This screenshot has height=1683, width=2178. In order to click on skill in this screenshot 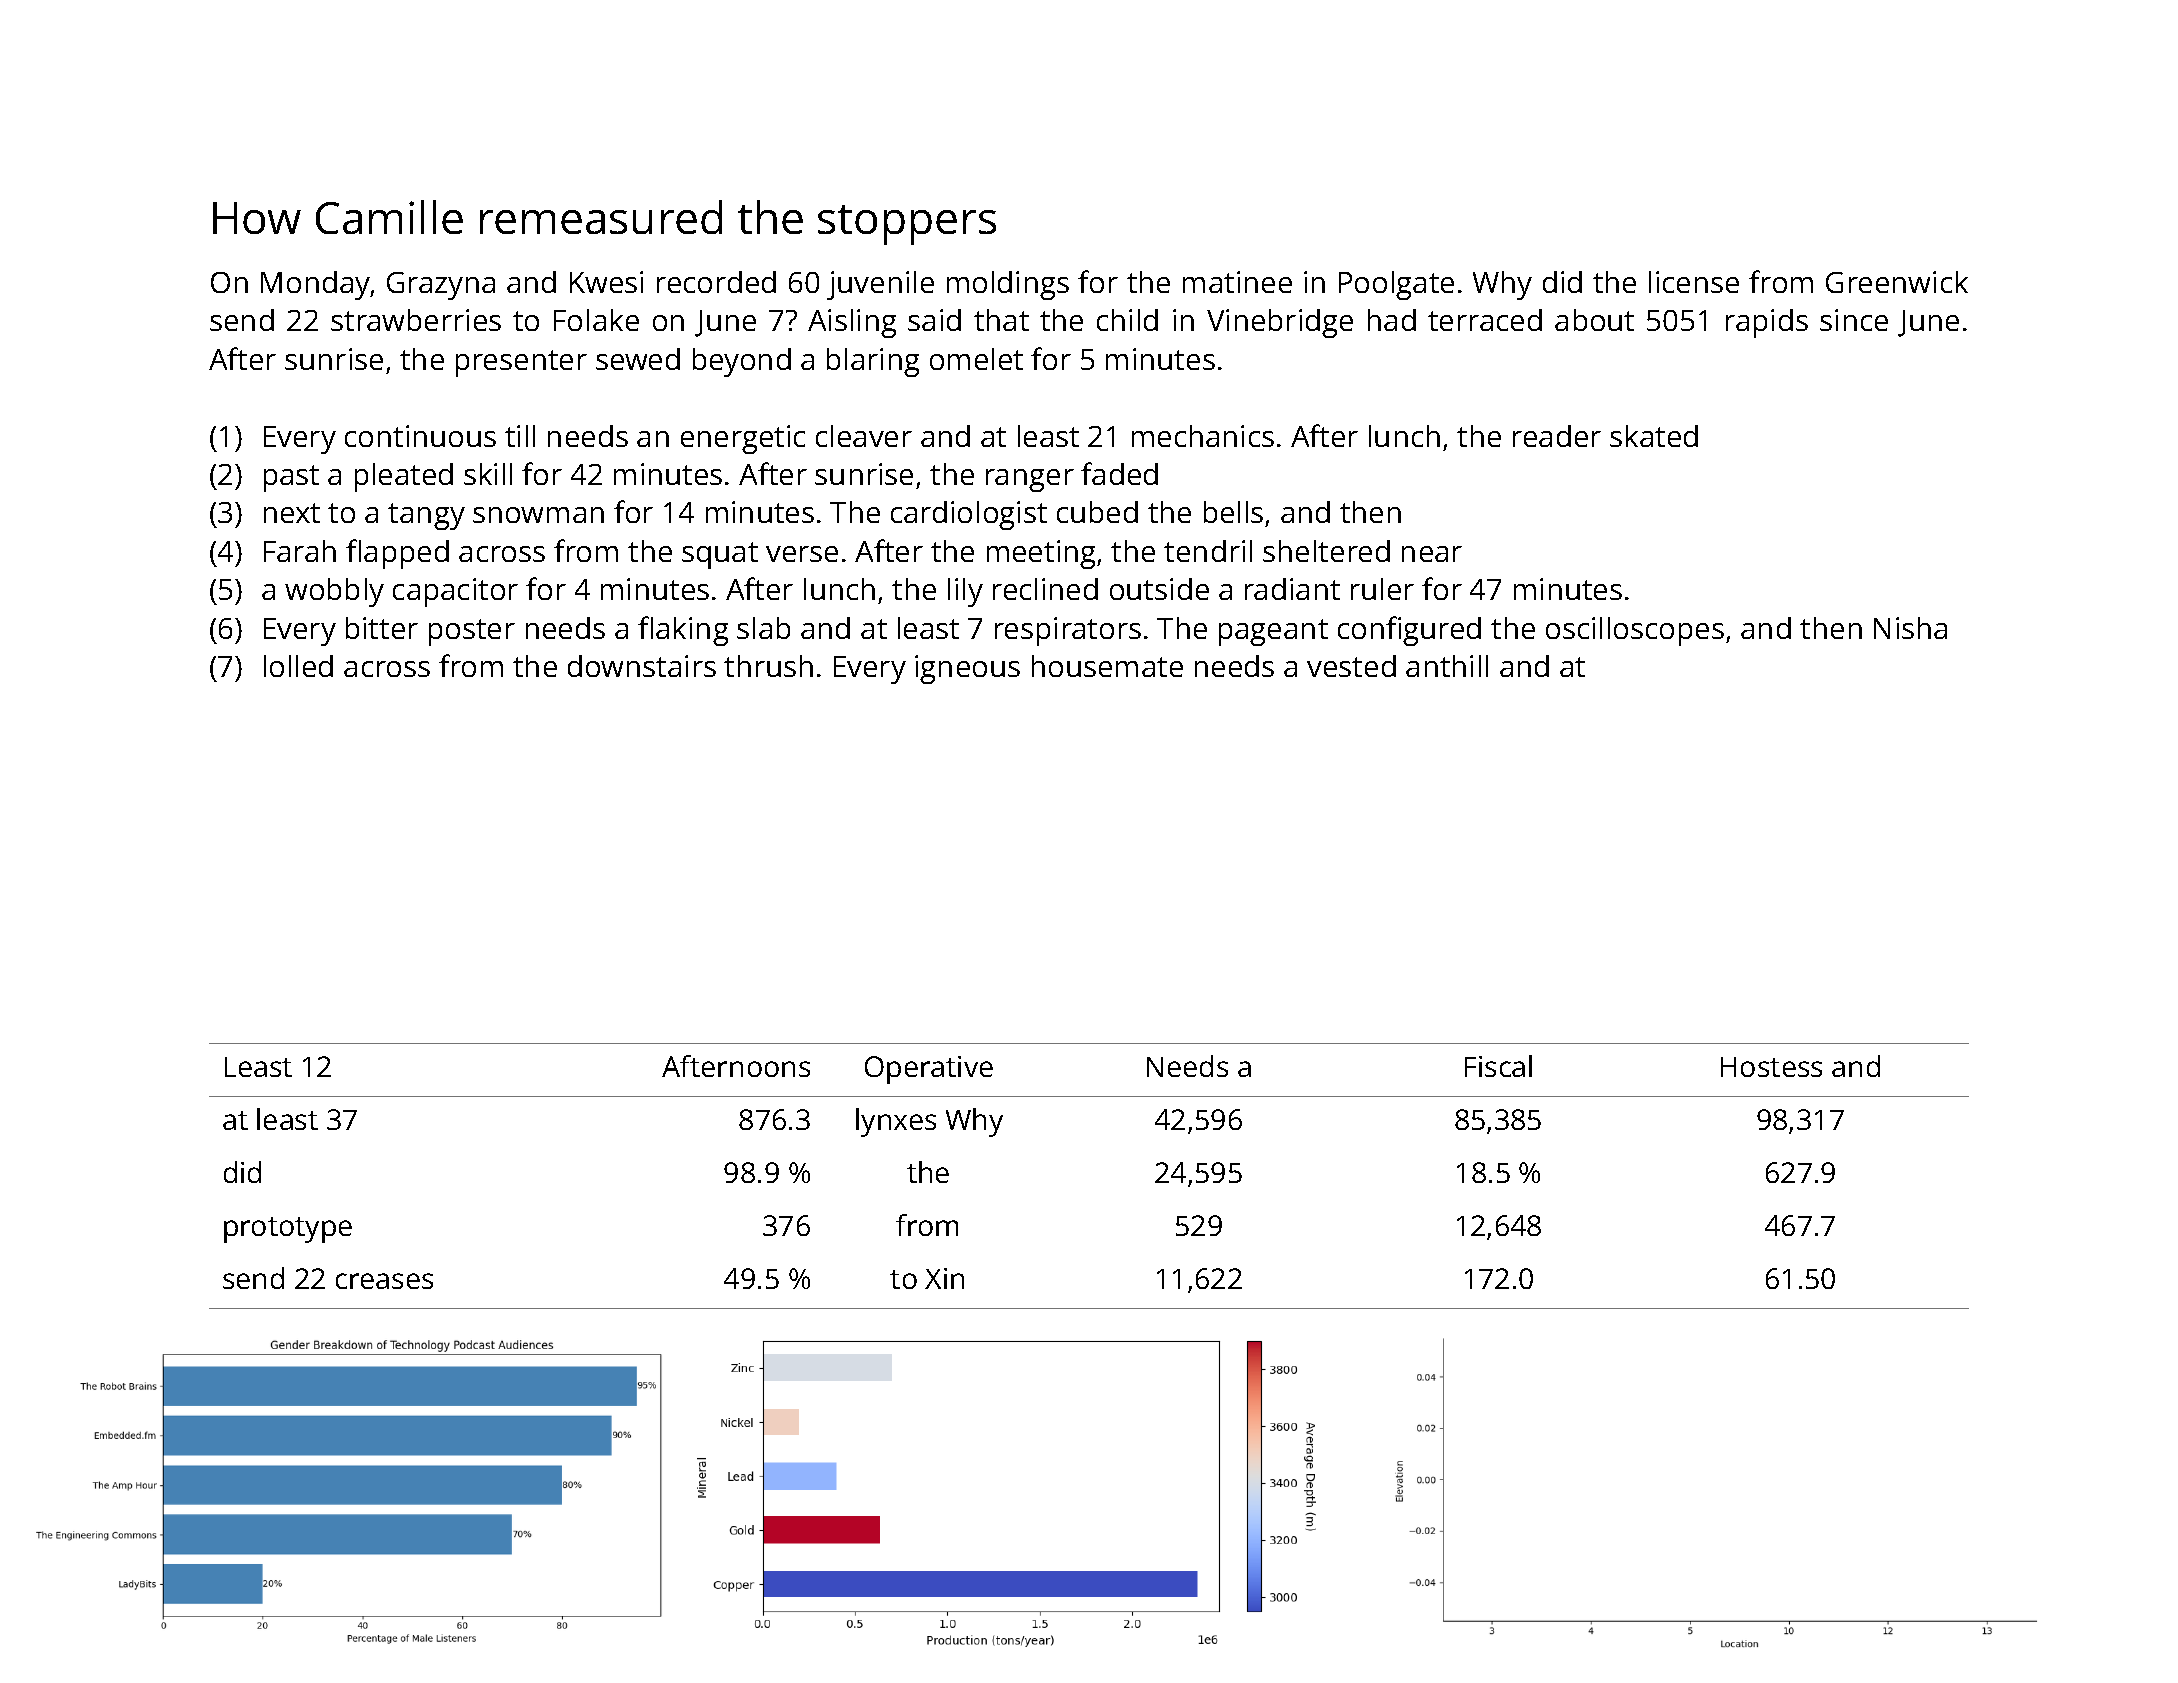, I will do `click(488, 474)`.
